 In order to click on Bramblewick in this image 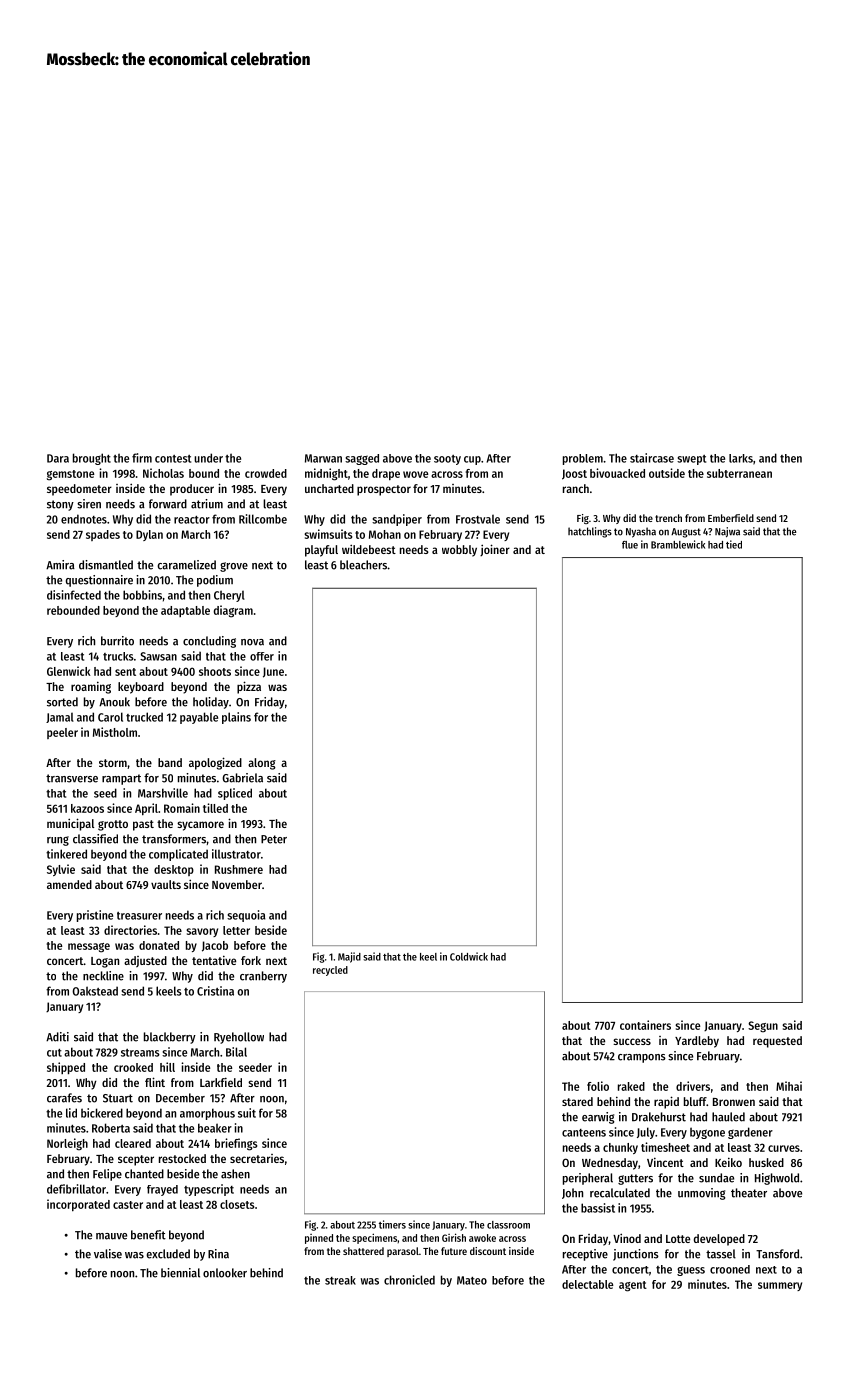, I will do `click(678, 544)`.
